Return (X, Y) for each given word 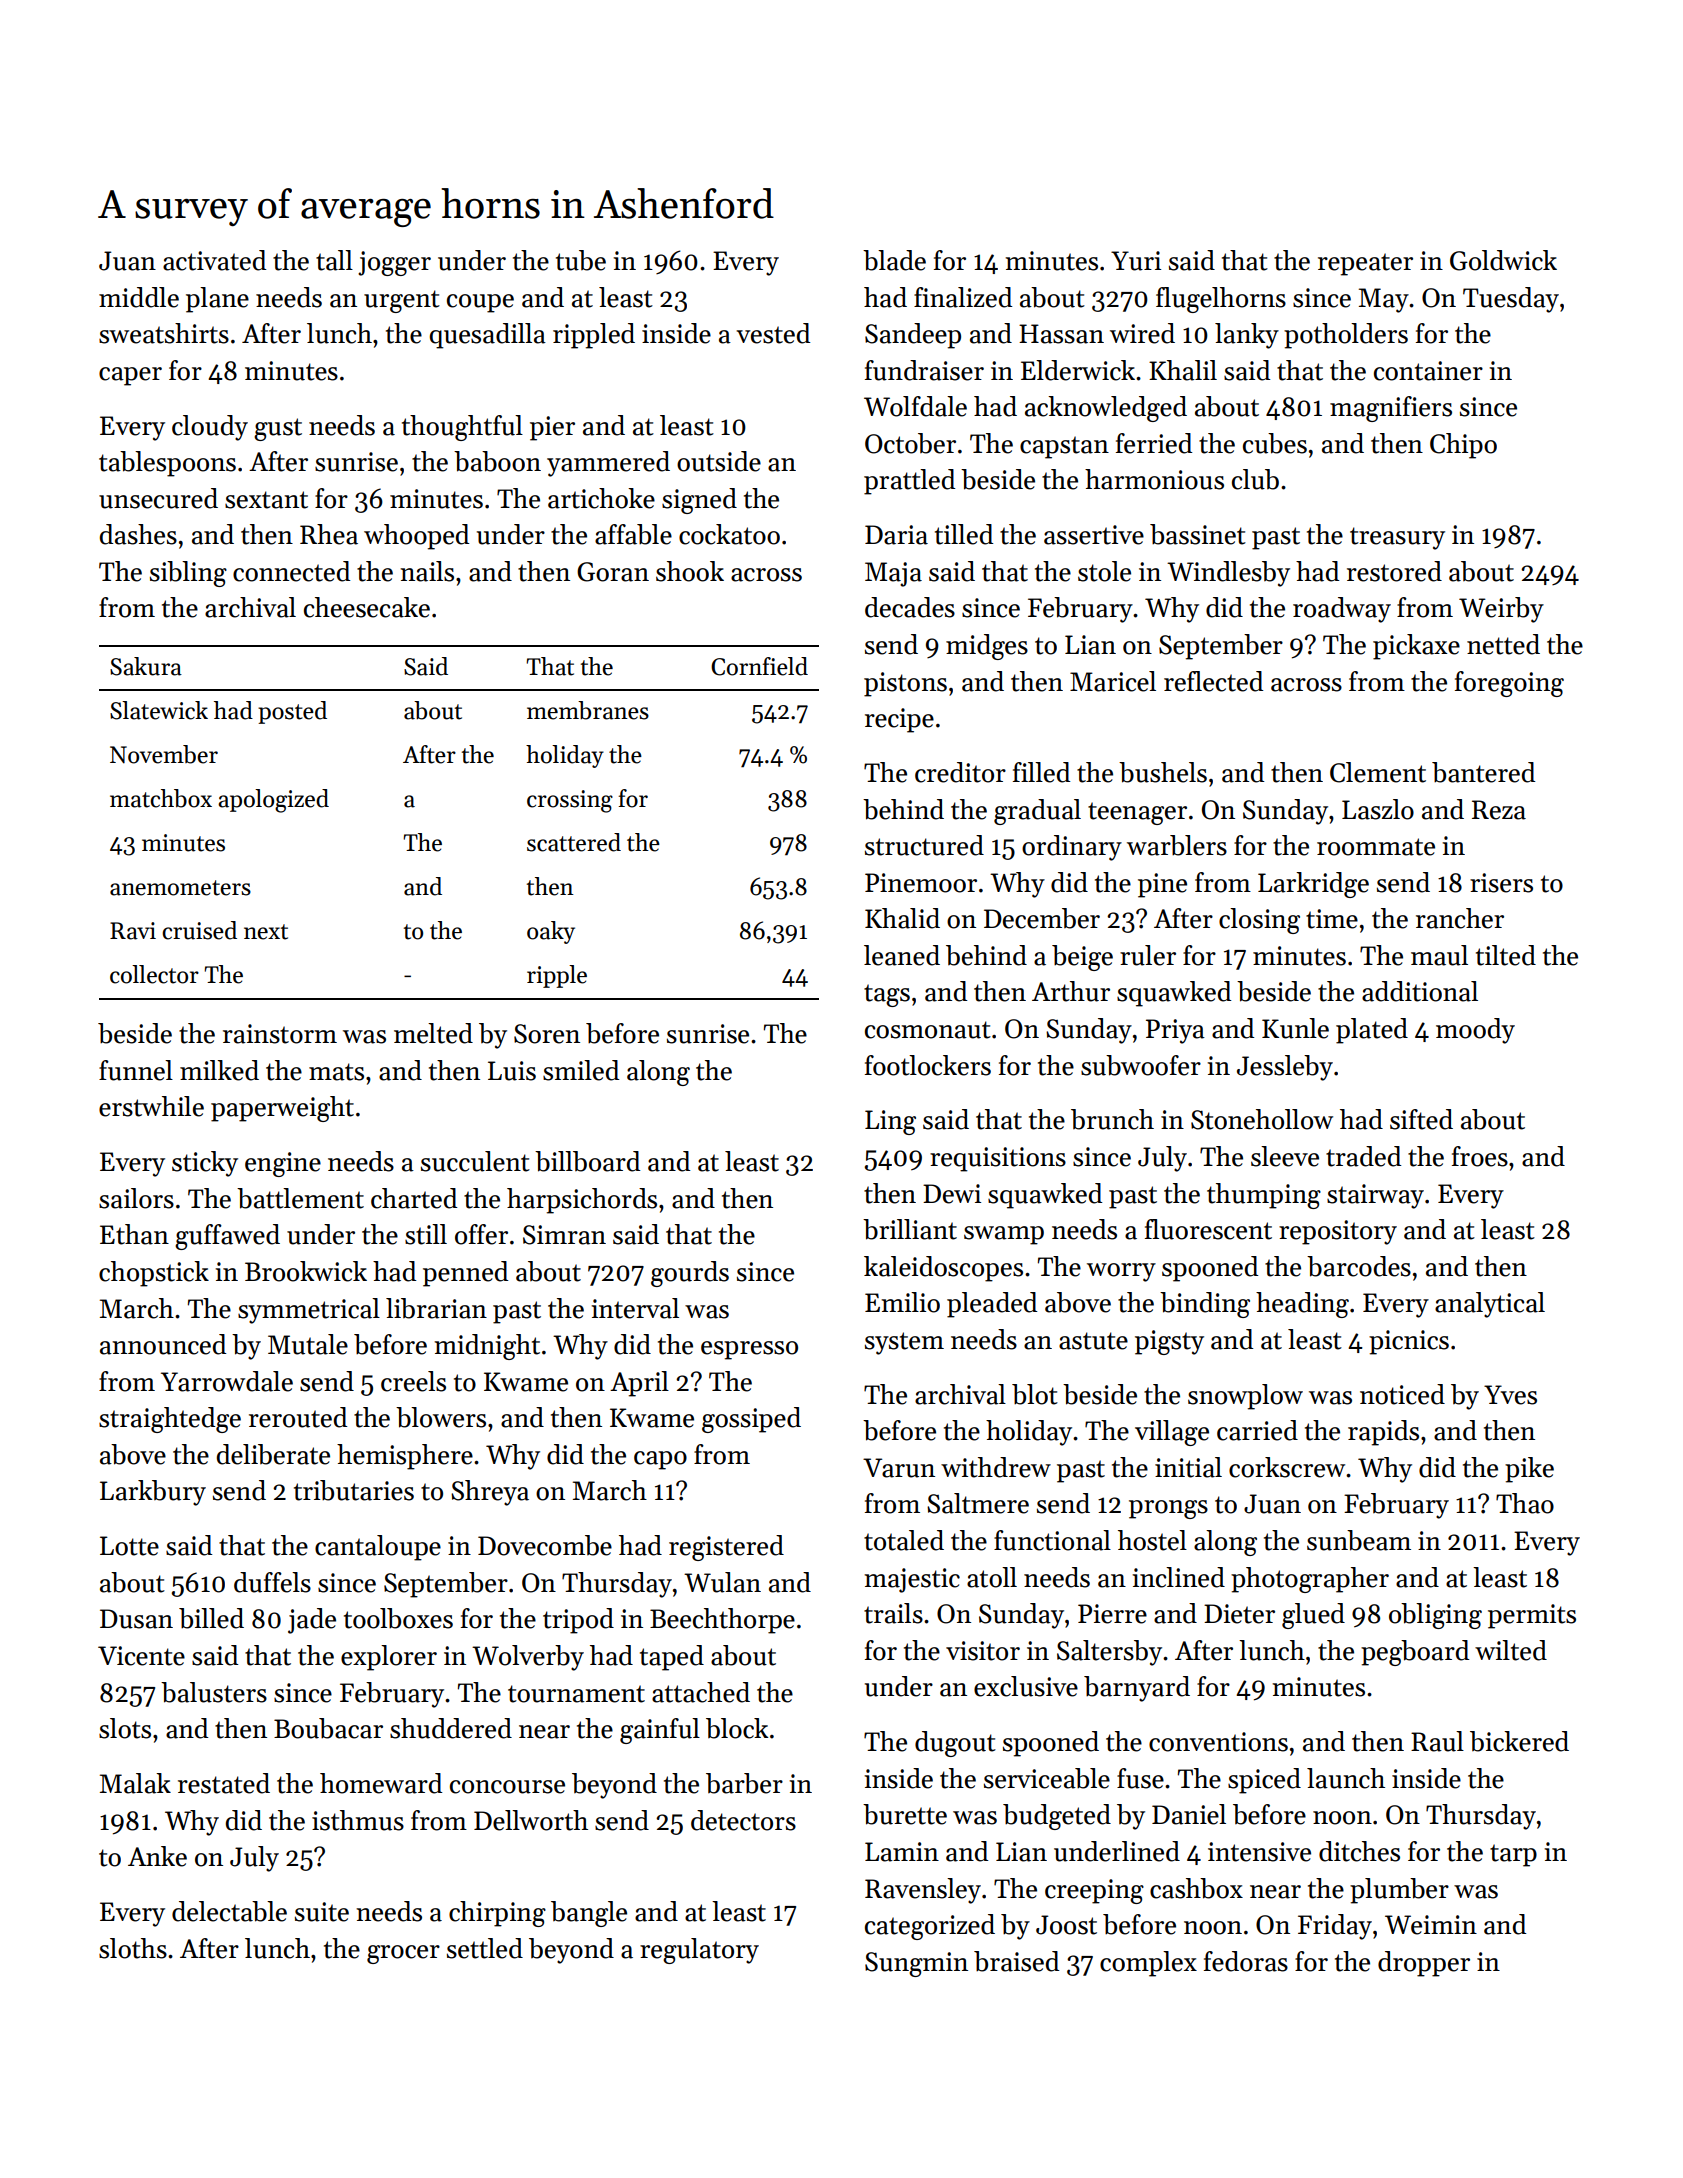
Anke (157, 1856)
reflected (1213, 681)
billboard (587, 1161)
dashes (138, 534)
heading (1302, 1305)
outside (719, 461)
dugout (955, 1744)
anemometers (180, 888)
